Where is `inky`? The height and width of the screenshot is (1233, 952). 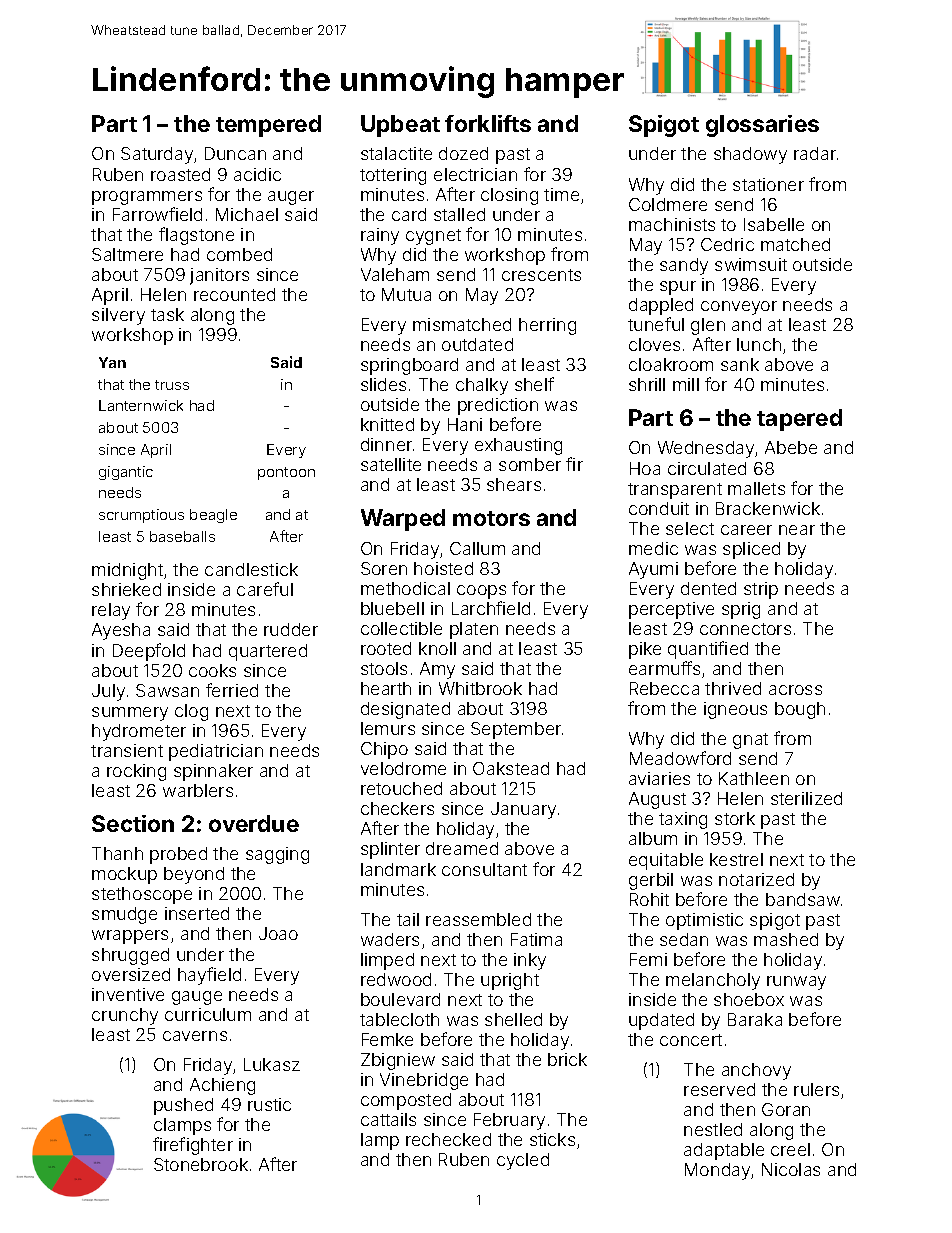
inky is located at coordinates (530, 961).
